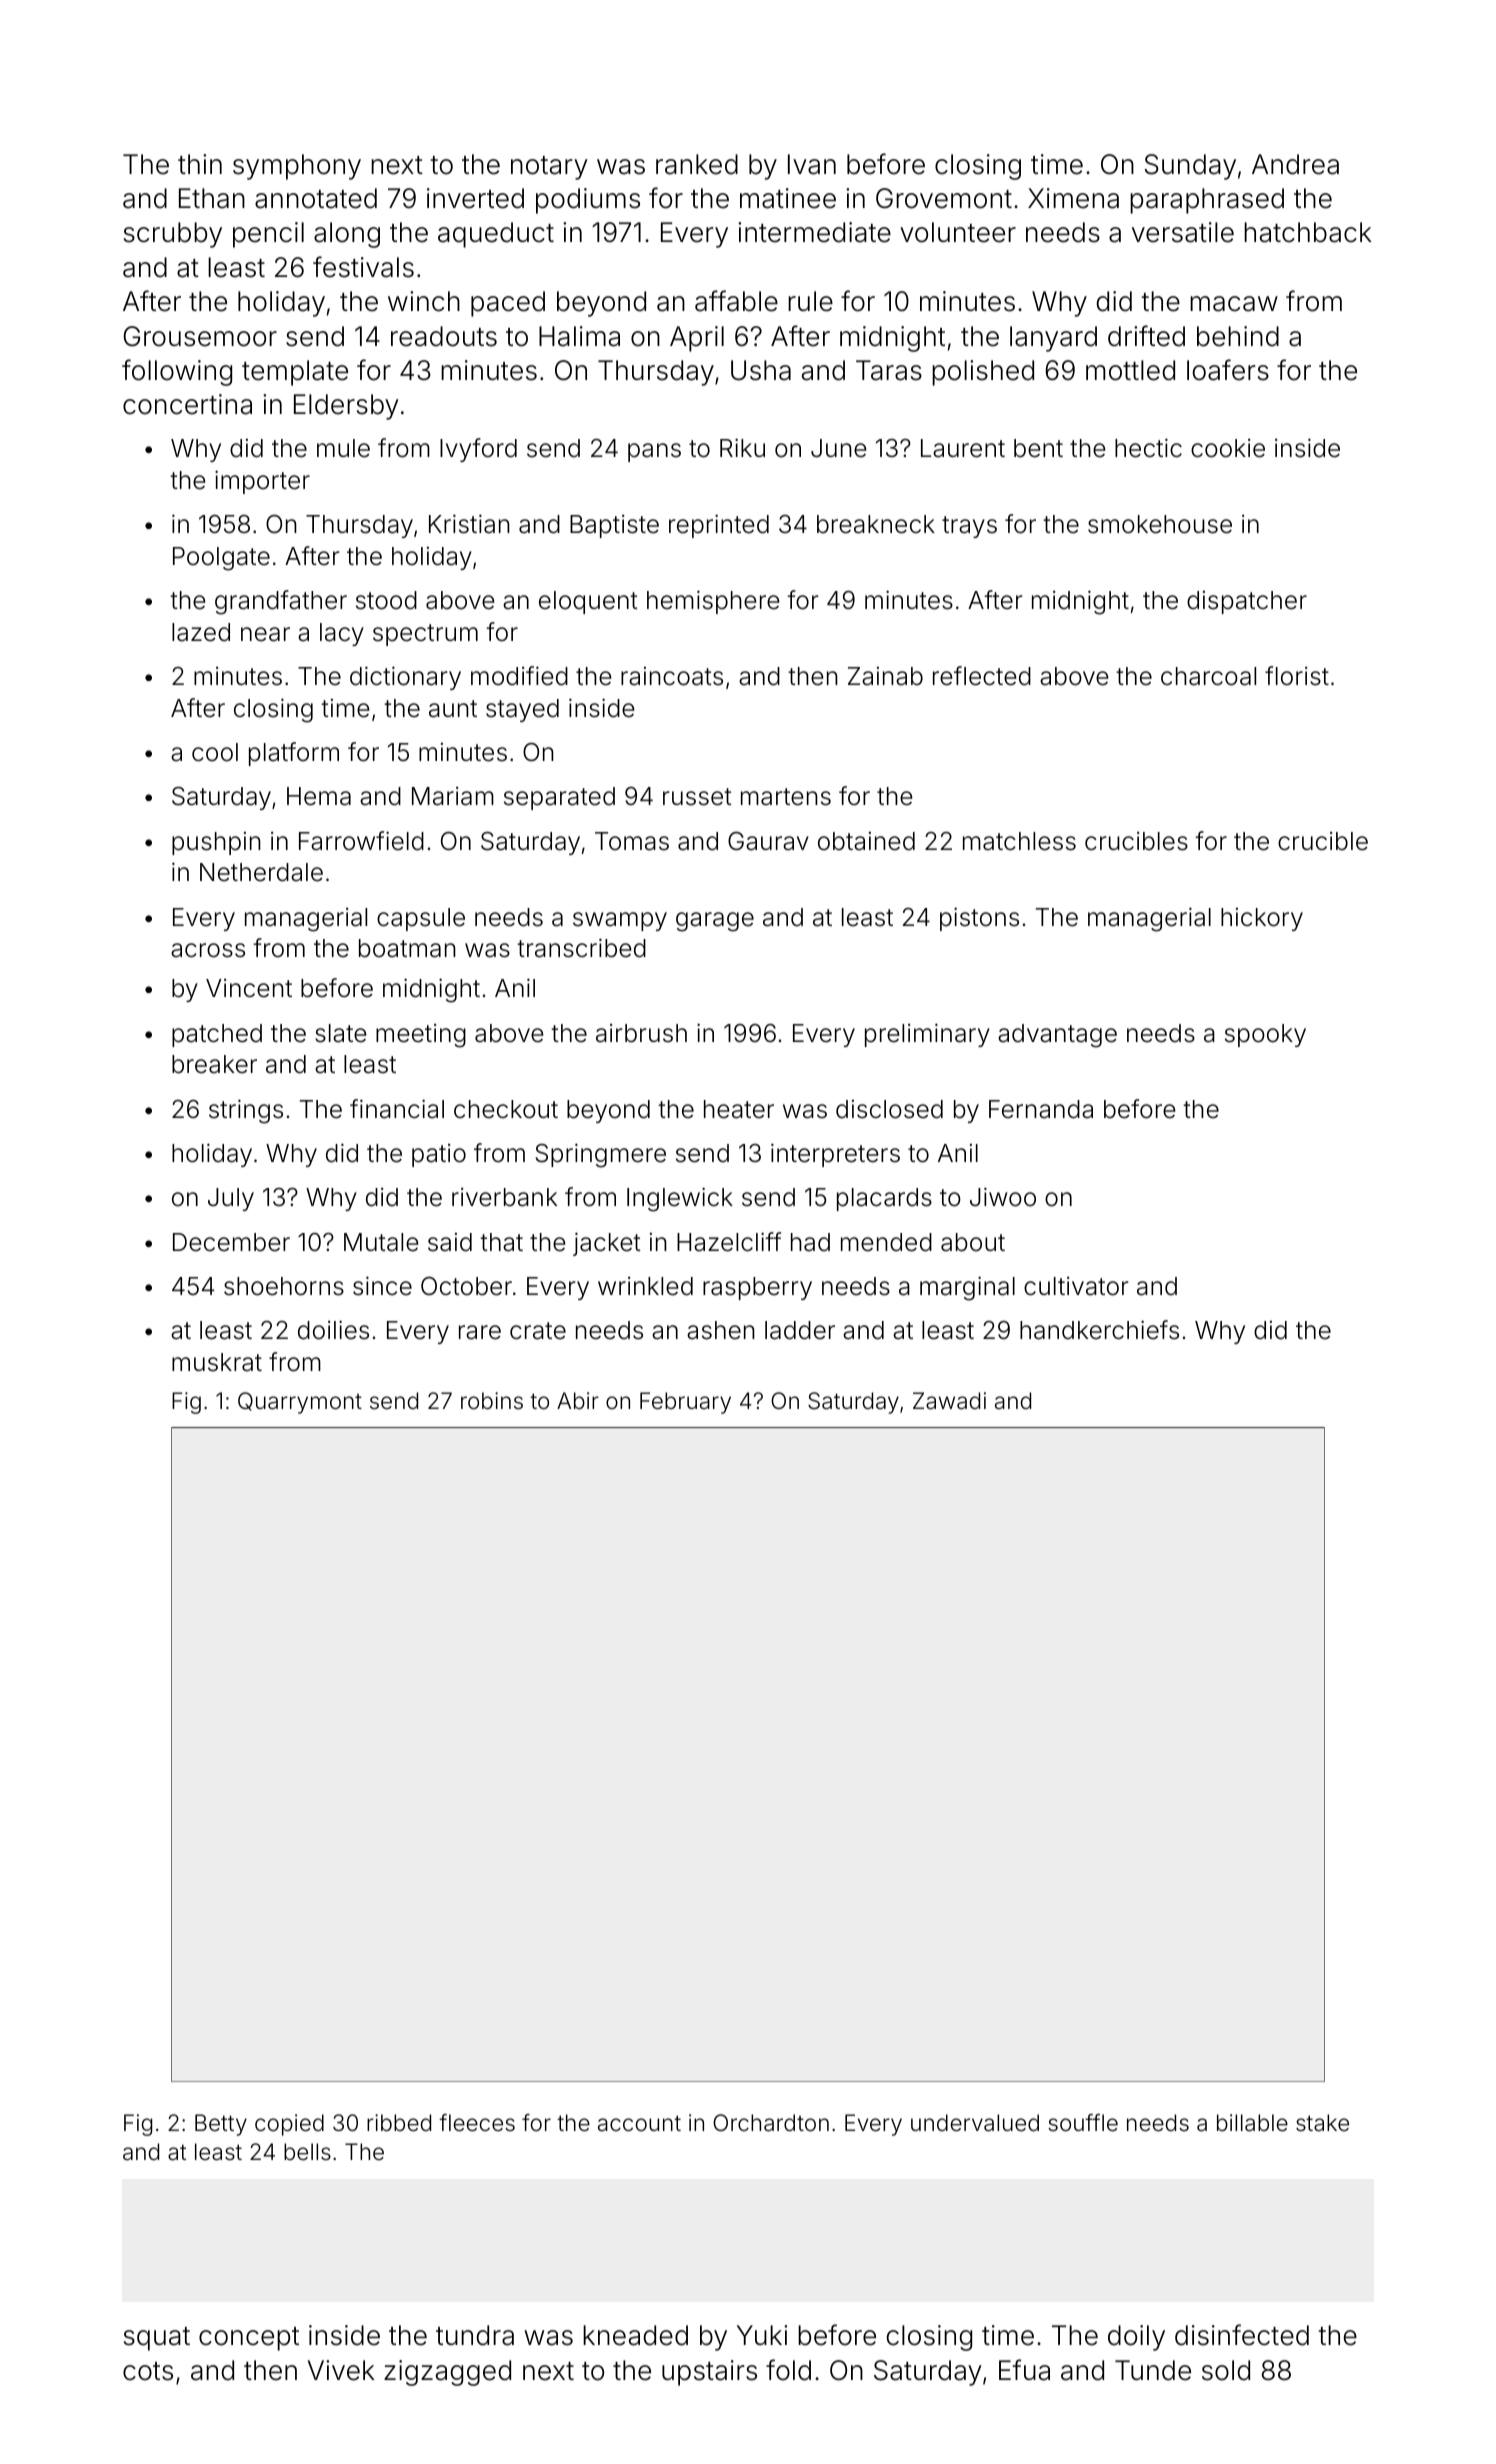  I want to click on Abir, so click(578, 1401).
